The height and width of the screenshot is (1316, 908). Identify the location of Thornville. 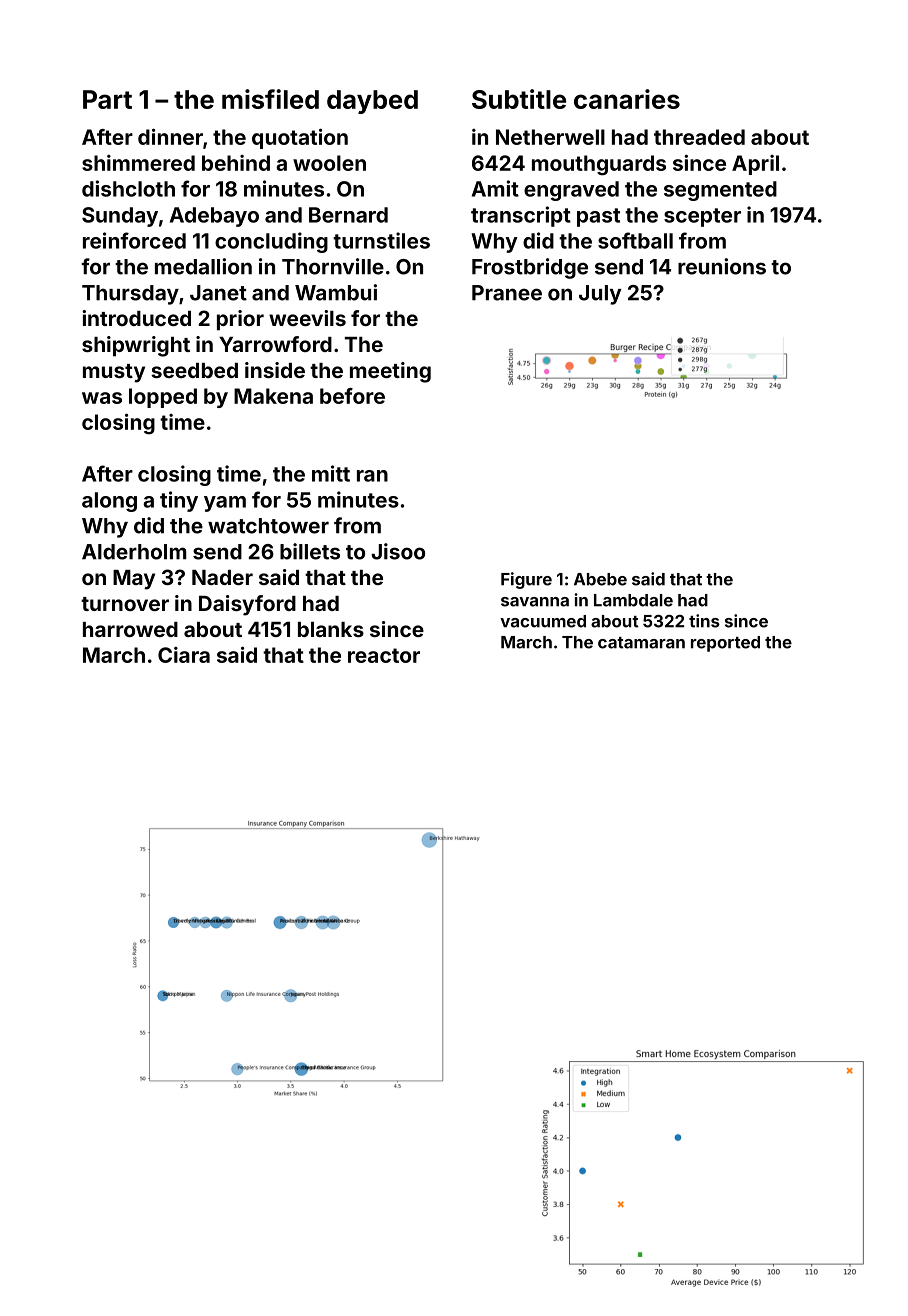
(333, 266).
